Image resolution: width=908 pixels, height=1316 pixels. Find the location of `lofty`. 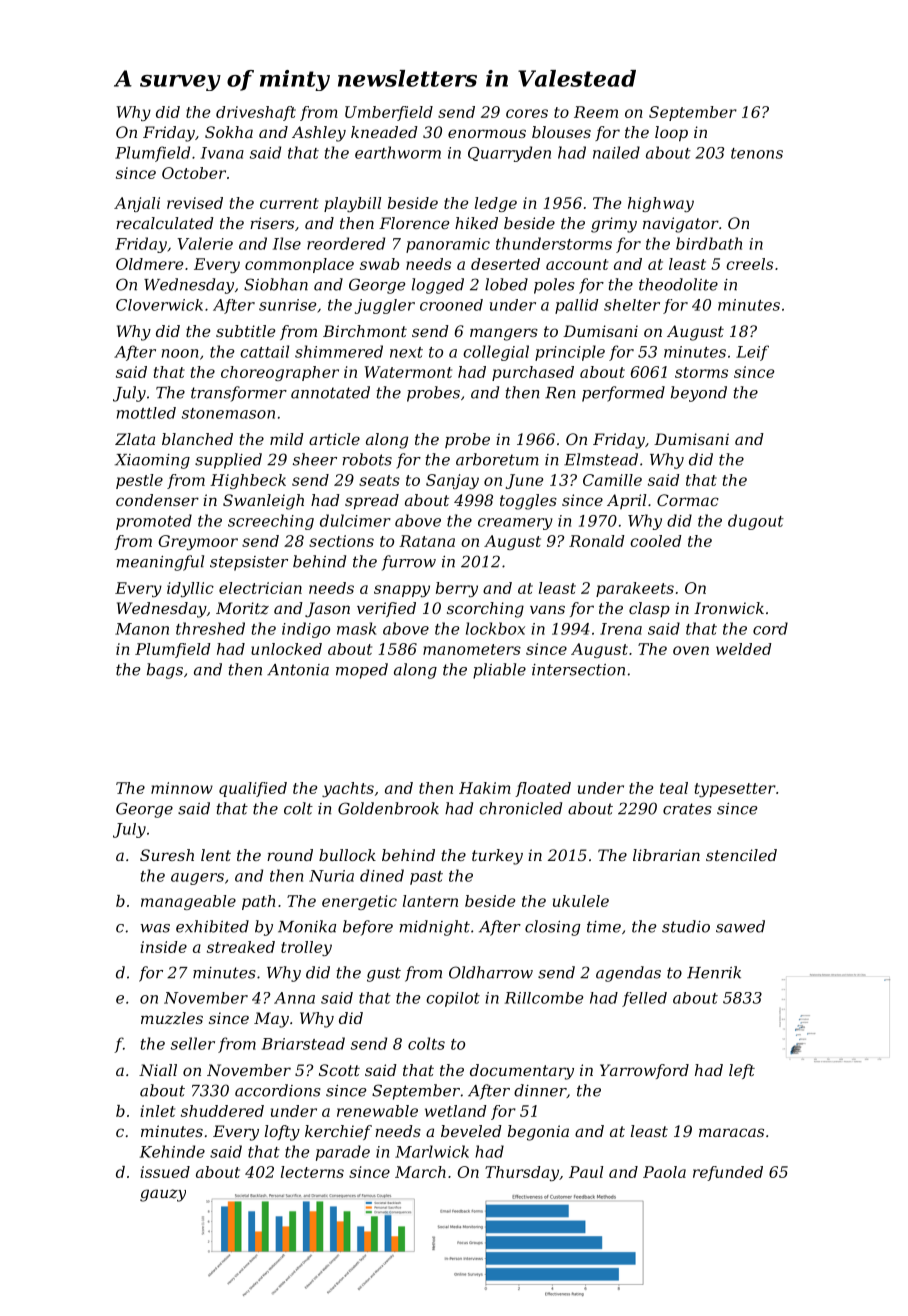

lofty is located at coordinates (282, 1133).
